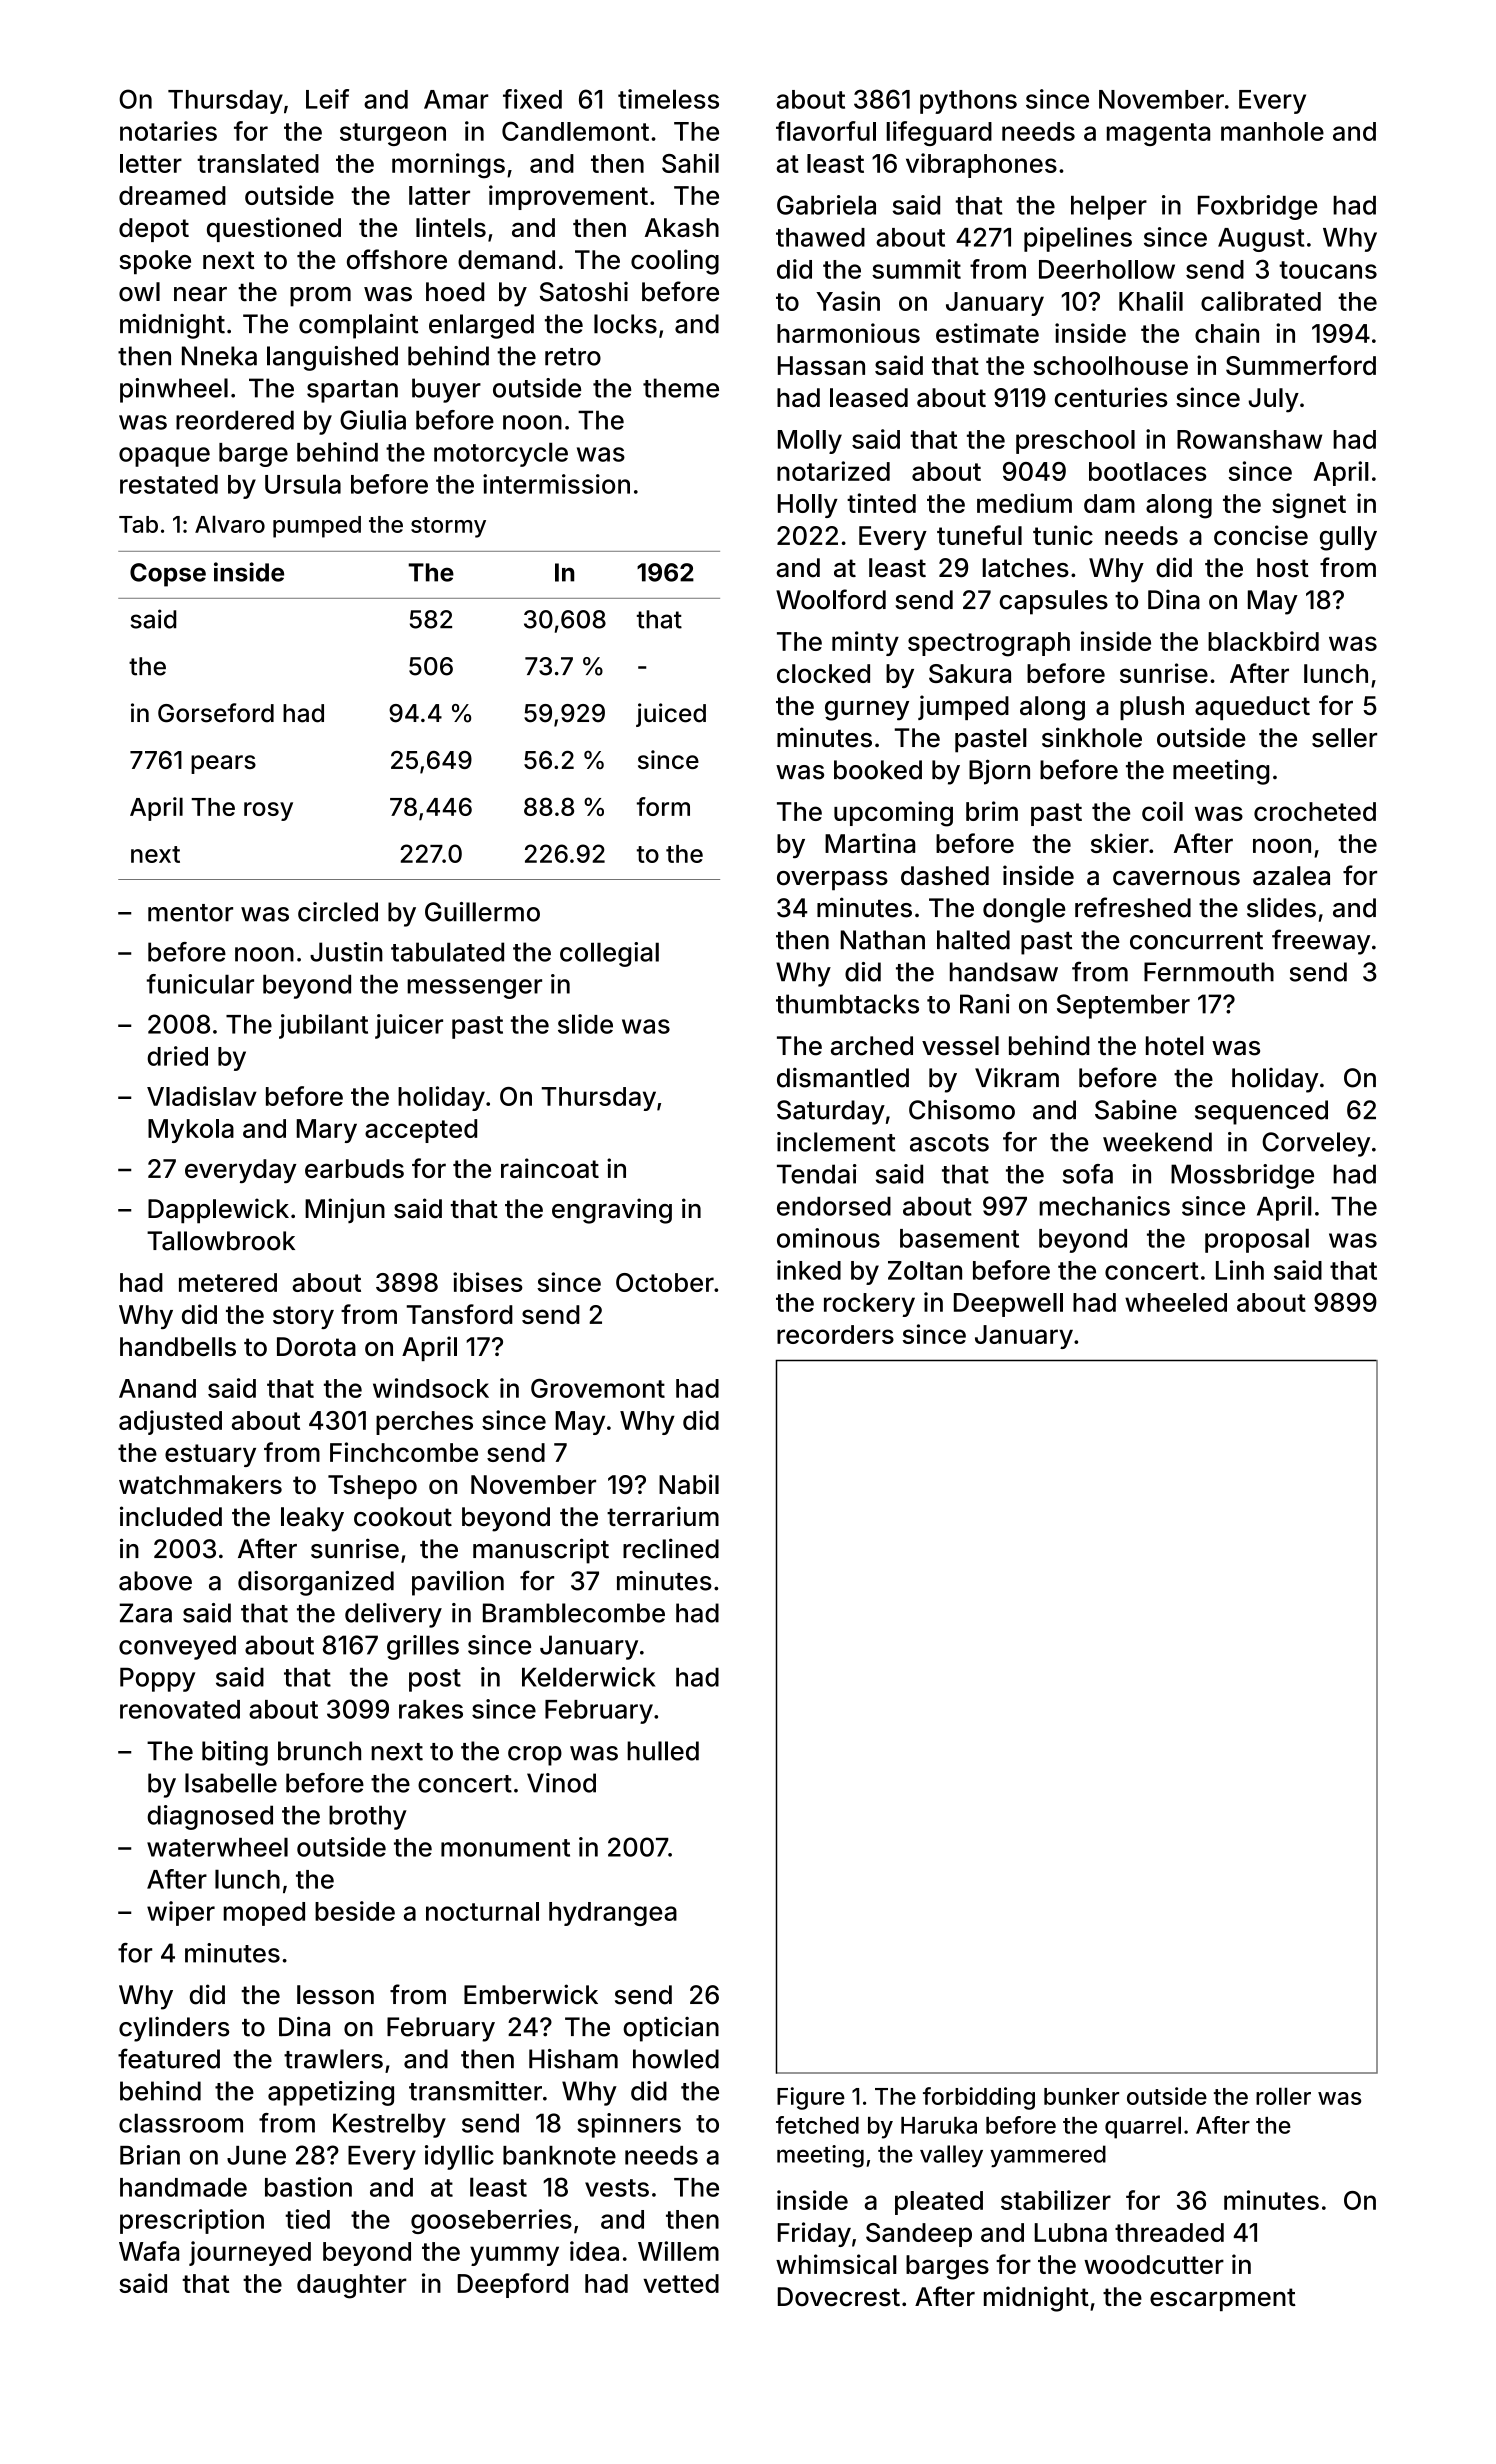 The width and height of the screenshot is (1496, 2464). Describe the element at coordinates (681, 2283) in the screenshot. I see `vetted` at that location.
